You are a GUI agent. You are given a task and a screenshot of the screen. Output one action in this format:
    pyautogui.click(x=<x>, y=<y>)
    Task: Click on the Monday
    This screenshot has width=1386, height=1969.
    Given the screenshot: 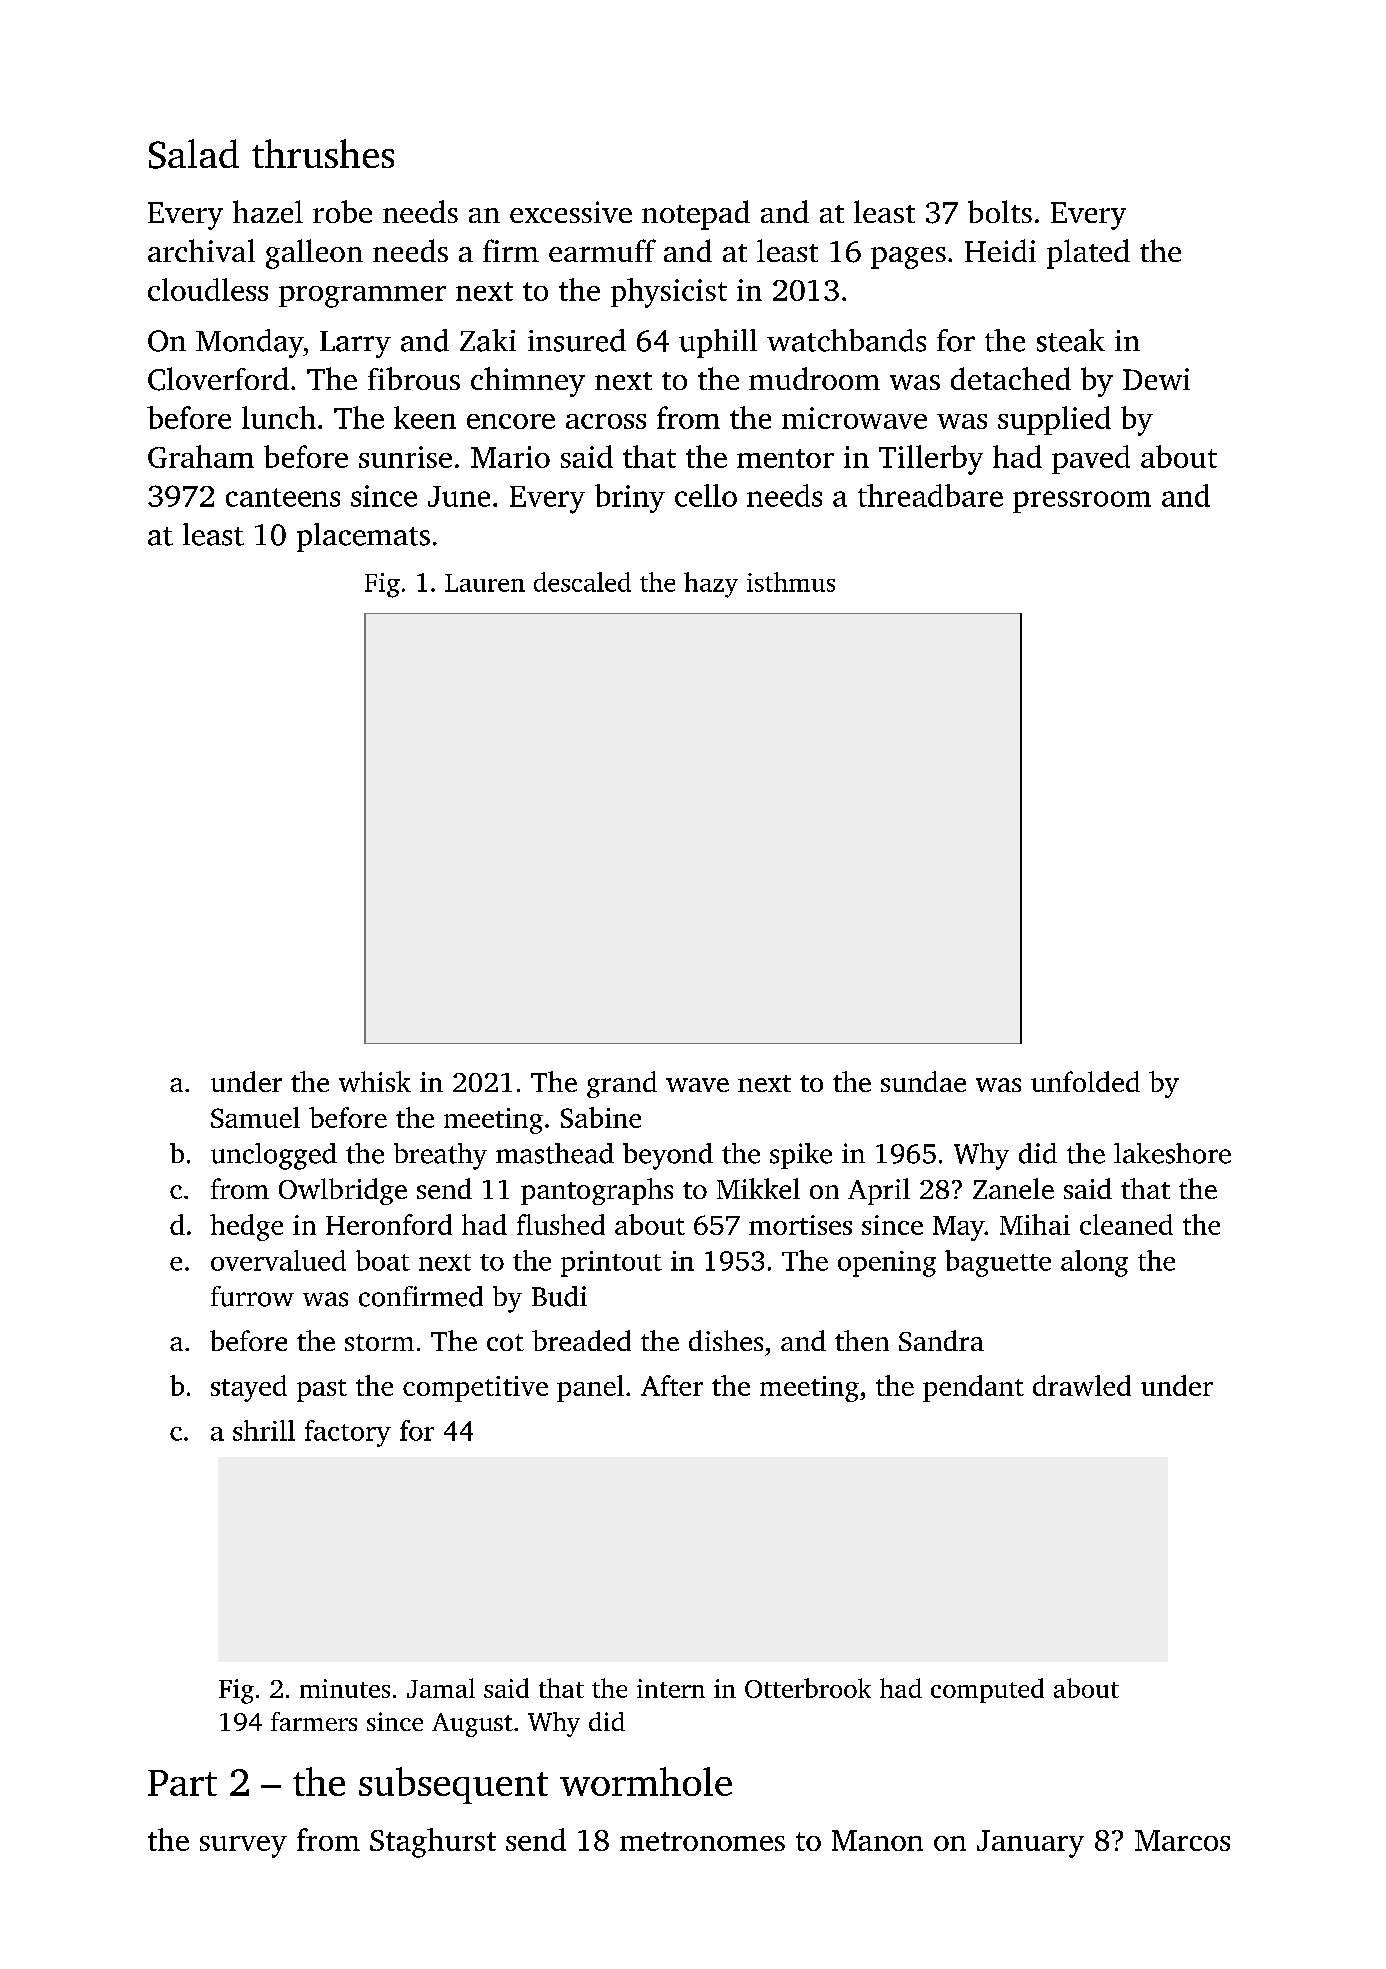 What is the action you would take?
    pyautogui.click(x=249, y=343)
